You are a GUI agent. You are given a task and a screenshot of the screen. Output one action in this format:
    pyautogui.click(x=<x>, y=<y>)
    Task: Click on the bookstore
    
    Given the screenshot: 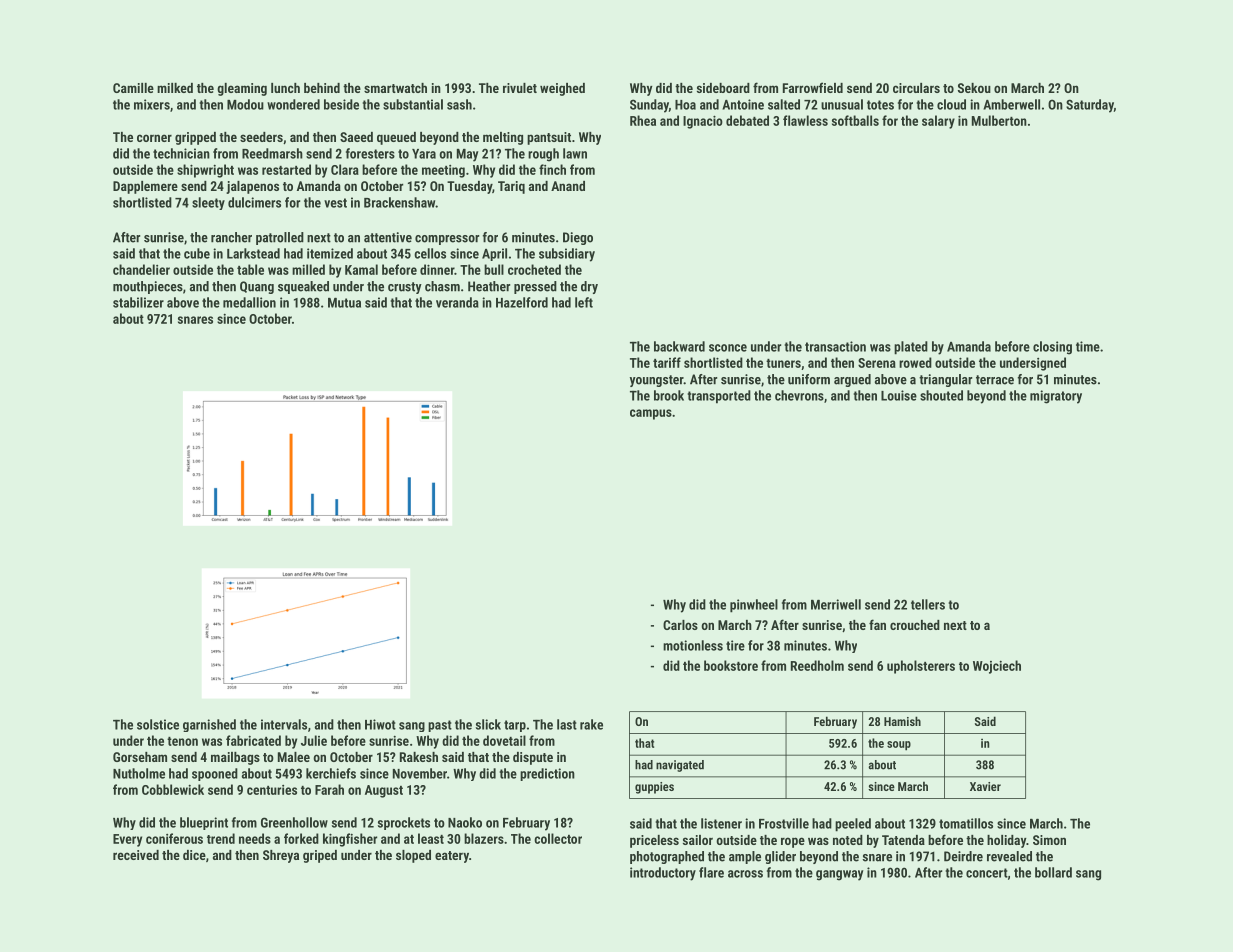 What is the action you would take?
    pyautogui.click(x=731, y=665)
